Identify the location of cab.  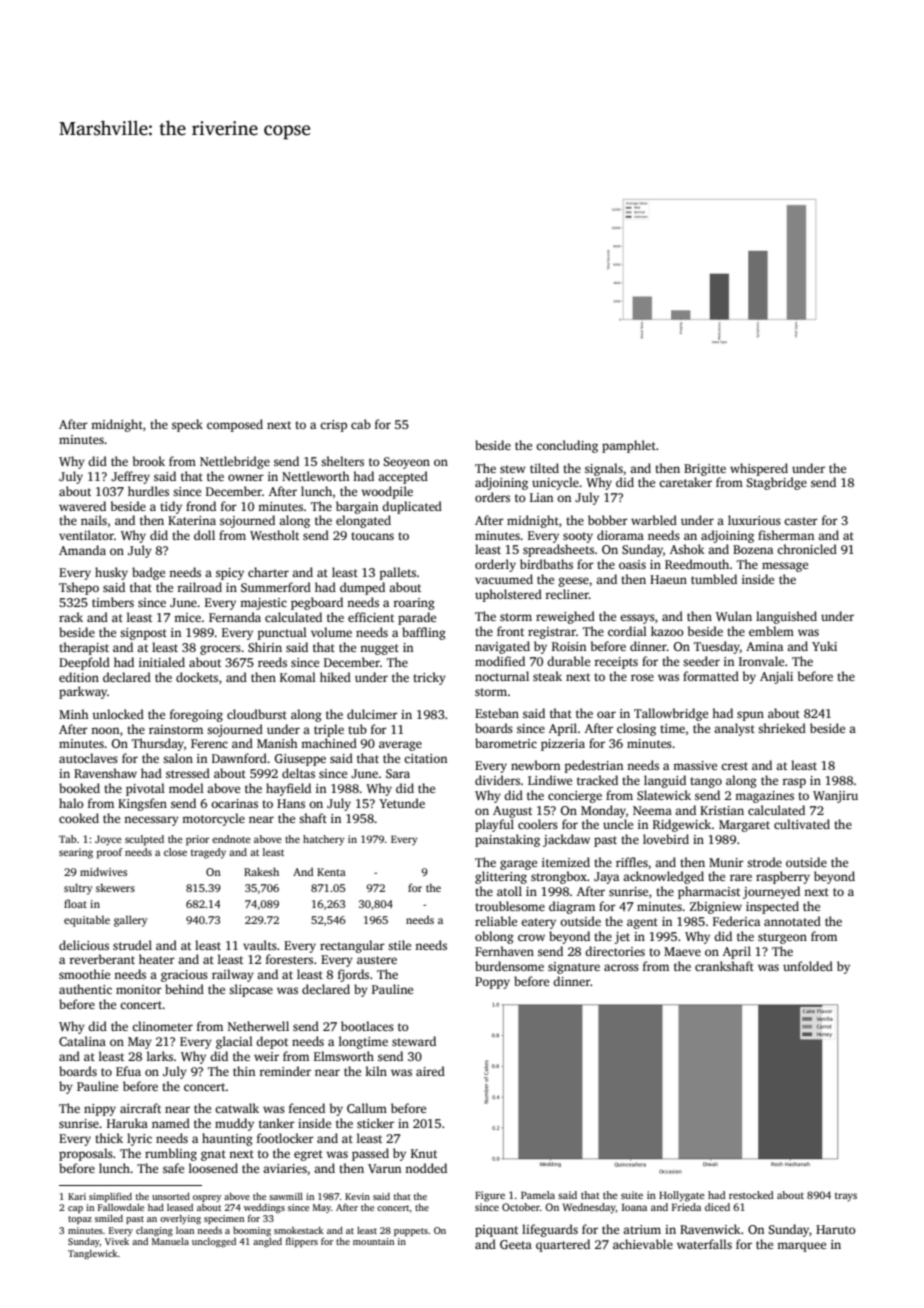
(361, 424).
